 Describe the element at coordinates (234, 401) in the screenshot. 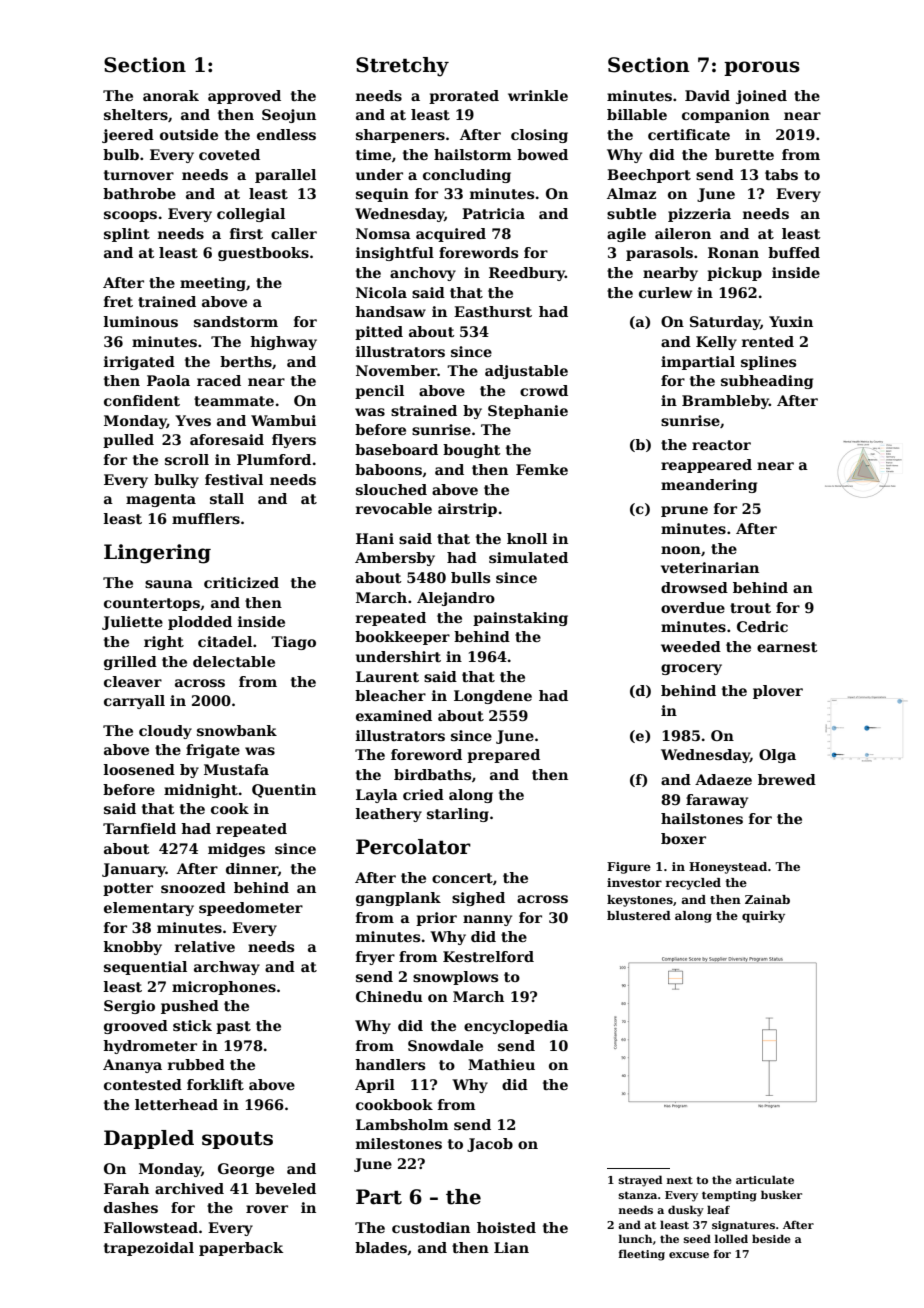

I see `teammate` at that location.
